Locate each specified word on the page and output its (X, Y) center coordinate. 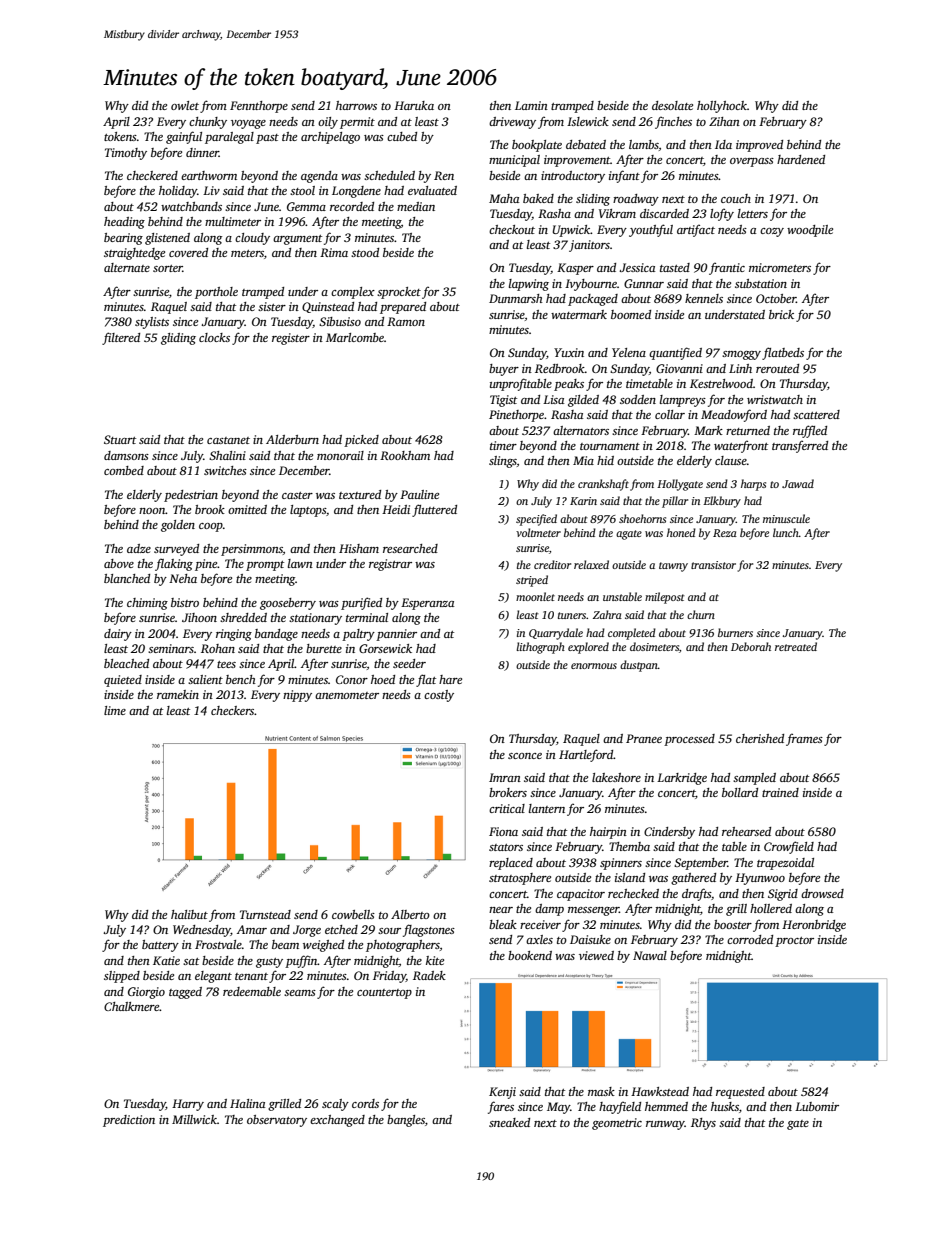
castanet (228, 440)
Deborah (751, 646)
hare (450, 679)
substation (761, 283)
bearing (123, 239)
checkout (512, 229)
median (416, 206)
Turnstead (265, 914)
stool (302, 190)
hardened (801, 159)
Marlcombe (355, 337)
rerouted (777, 368)
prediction (129, 1121)
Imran (505, 777)
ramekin (178, 694)
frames (804, 739)
